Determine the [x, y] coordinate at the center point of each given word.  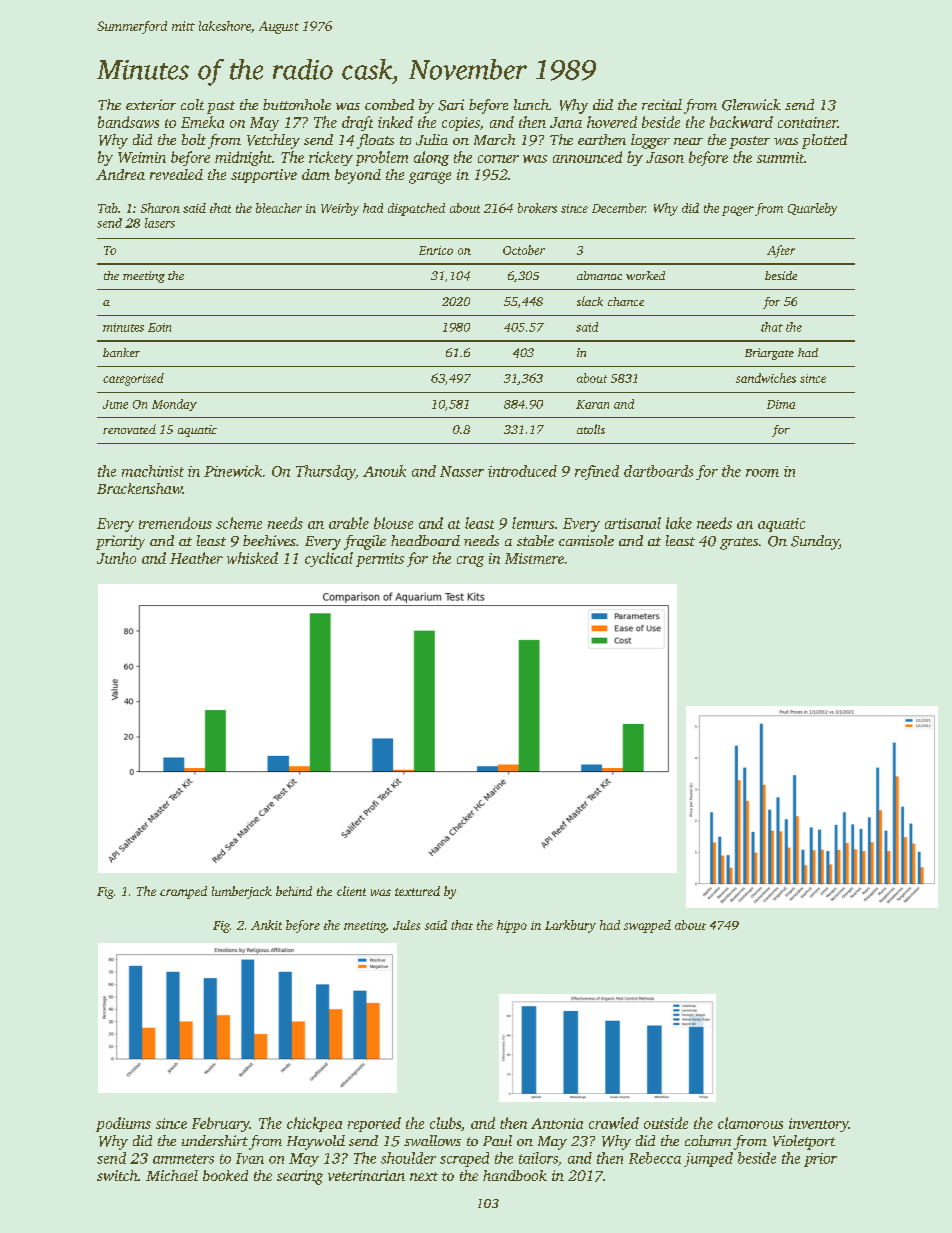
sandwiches [766, 378]
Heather [196, 558]
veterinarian [366, 1175]
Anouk [384, 471]
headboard [425, 540]
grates [739, 543]
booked [225, 1175]
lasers [160, 223]
